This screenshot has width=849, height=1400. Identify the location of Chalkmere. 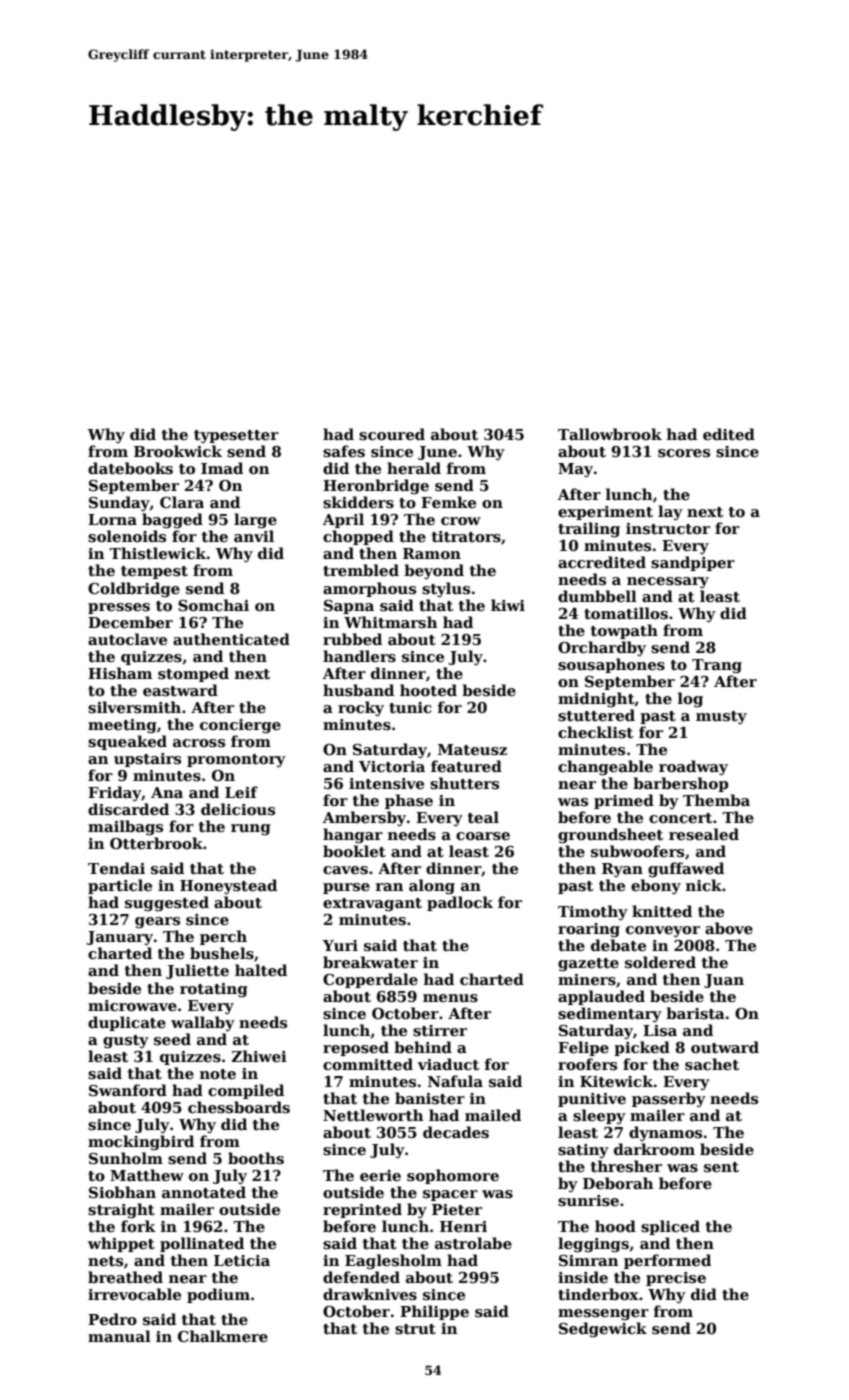
(223, 1336).
